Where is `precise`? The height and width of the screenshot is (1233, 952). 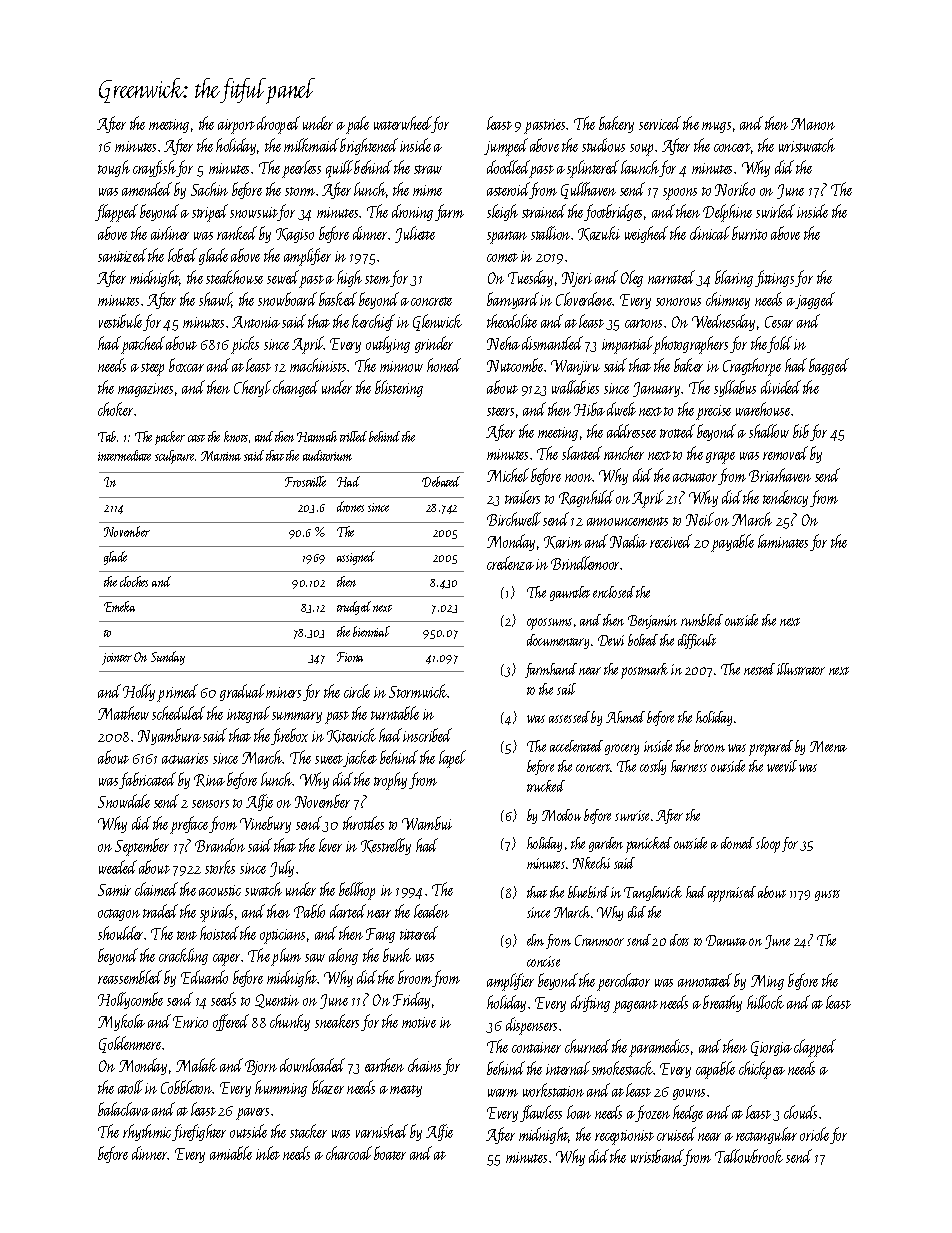 precise is located at coordinates (713, 412).
